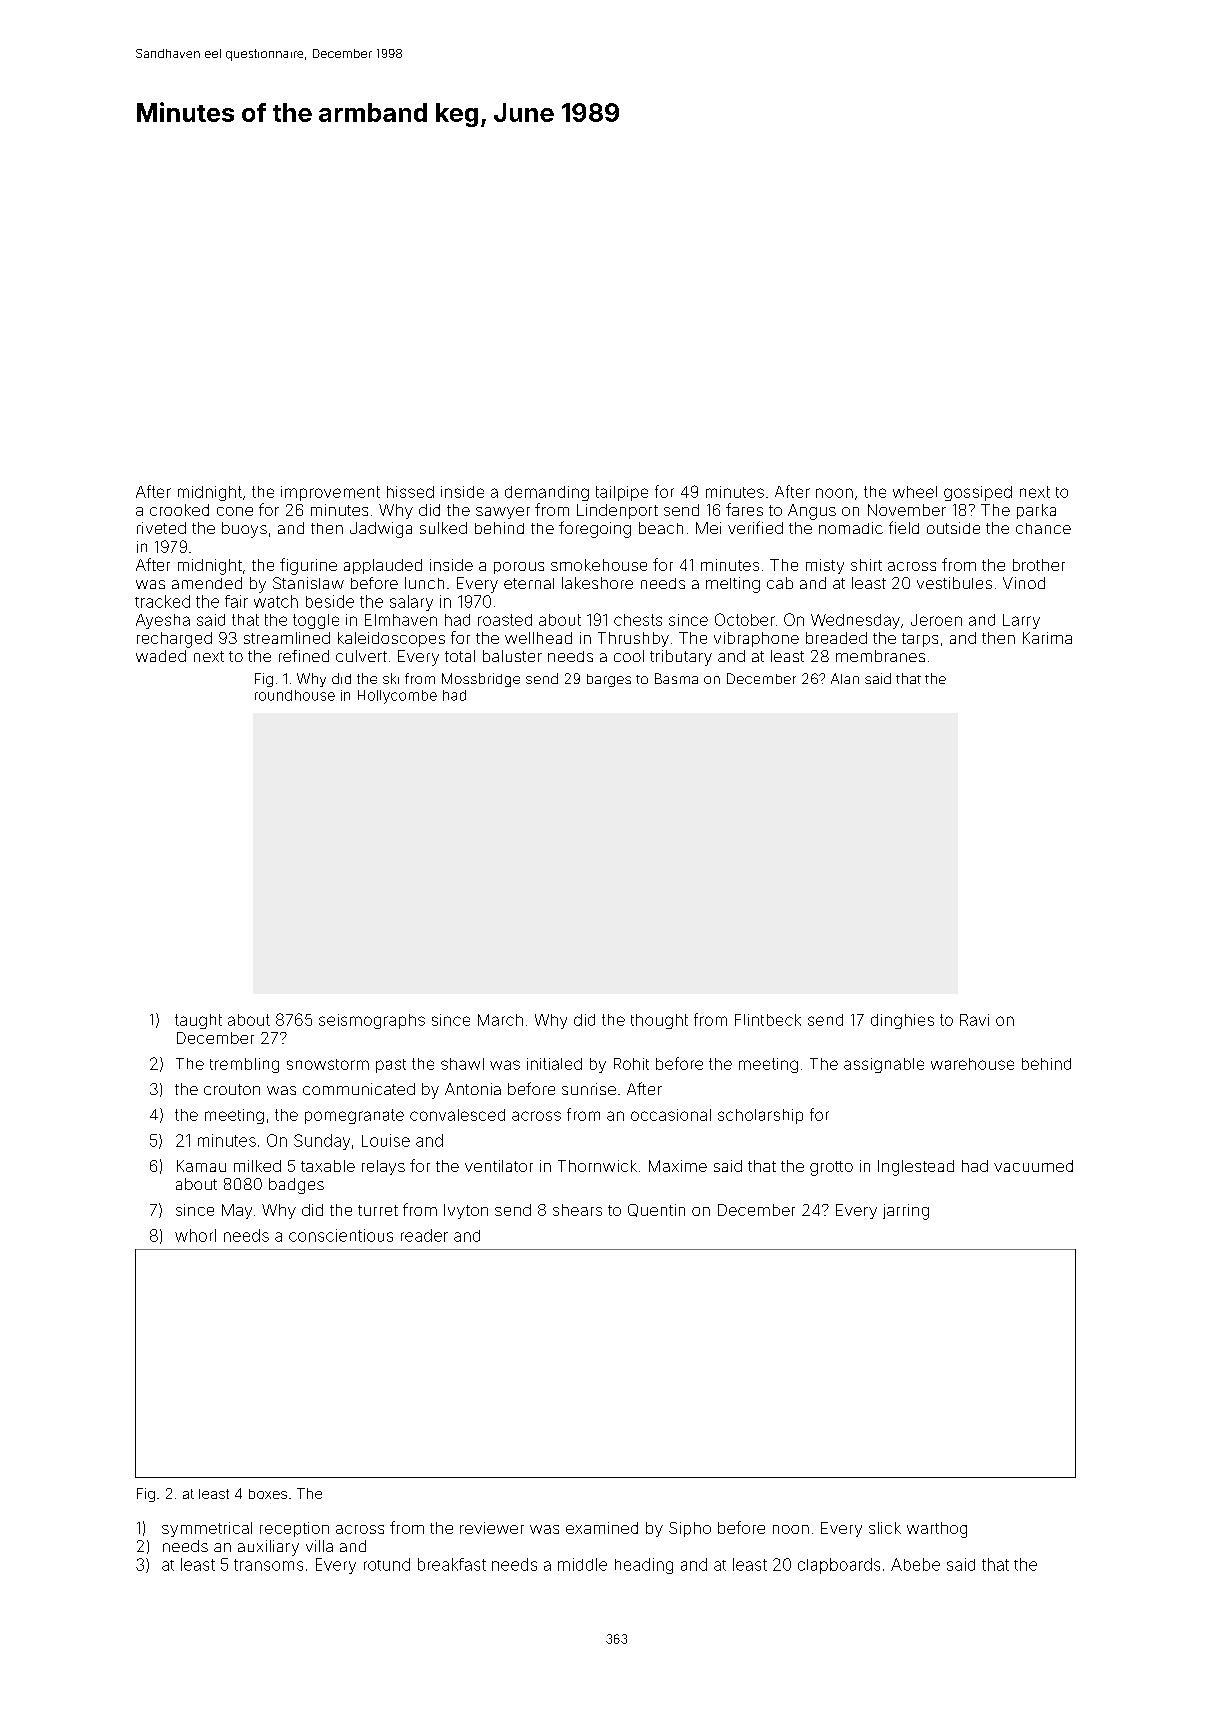 This screenshot has width=1211, height=1712. I want to click on conscientious, so click(341, 1235).
